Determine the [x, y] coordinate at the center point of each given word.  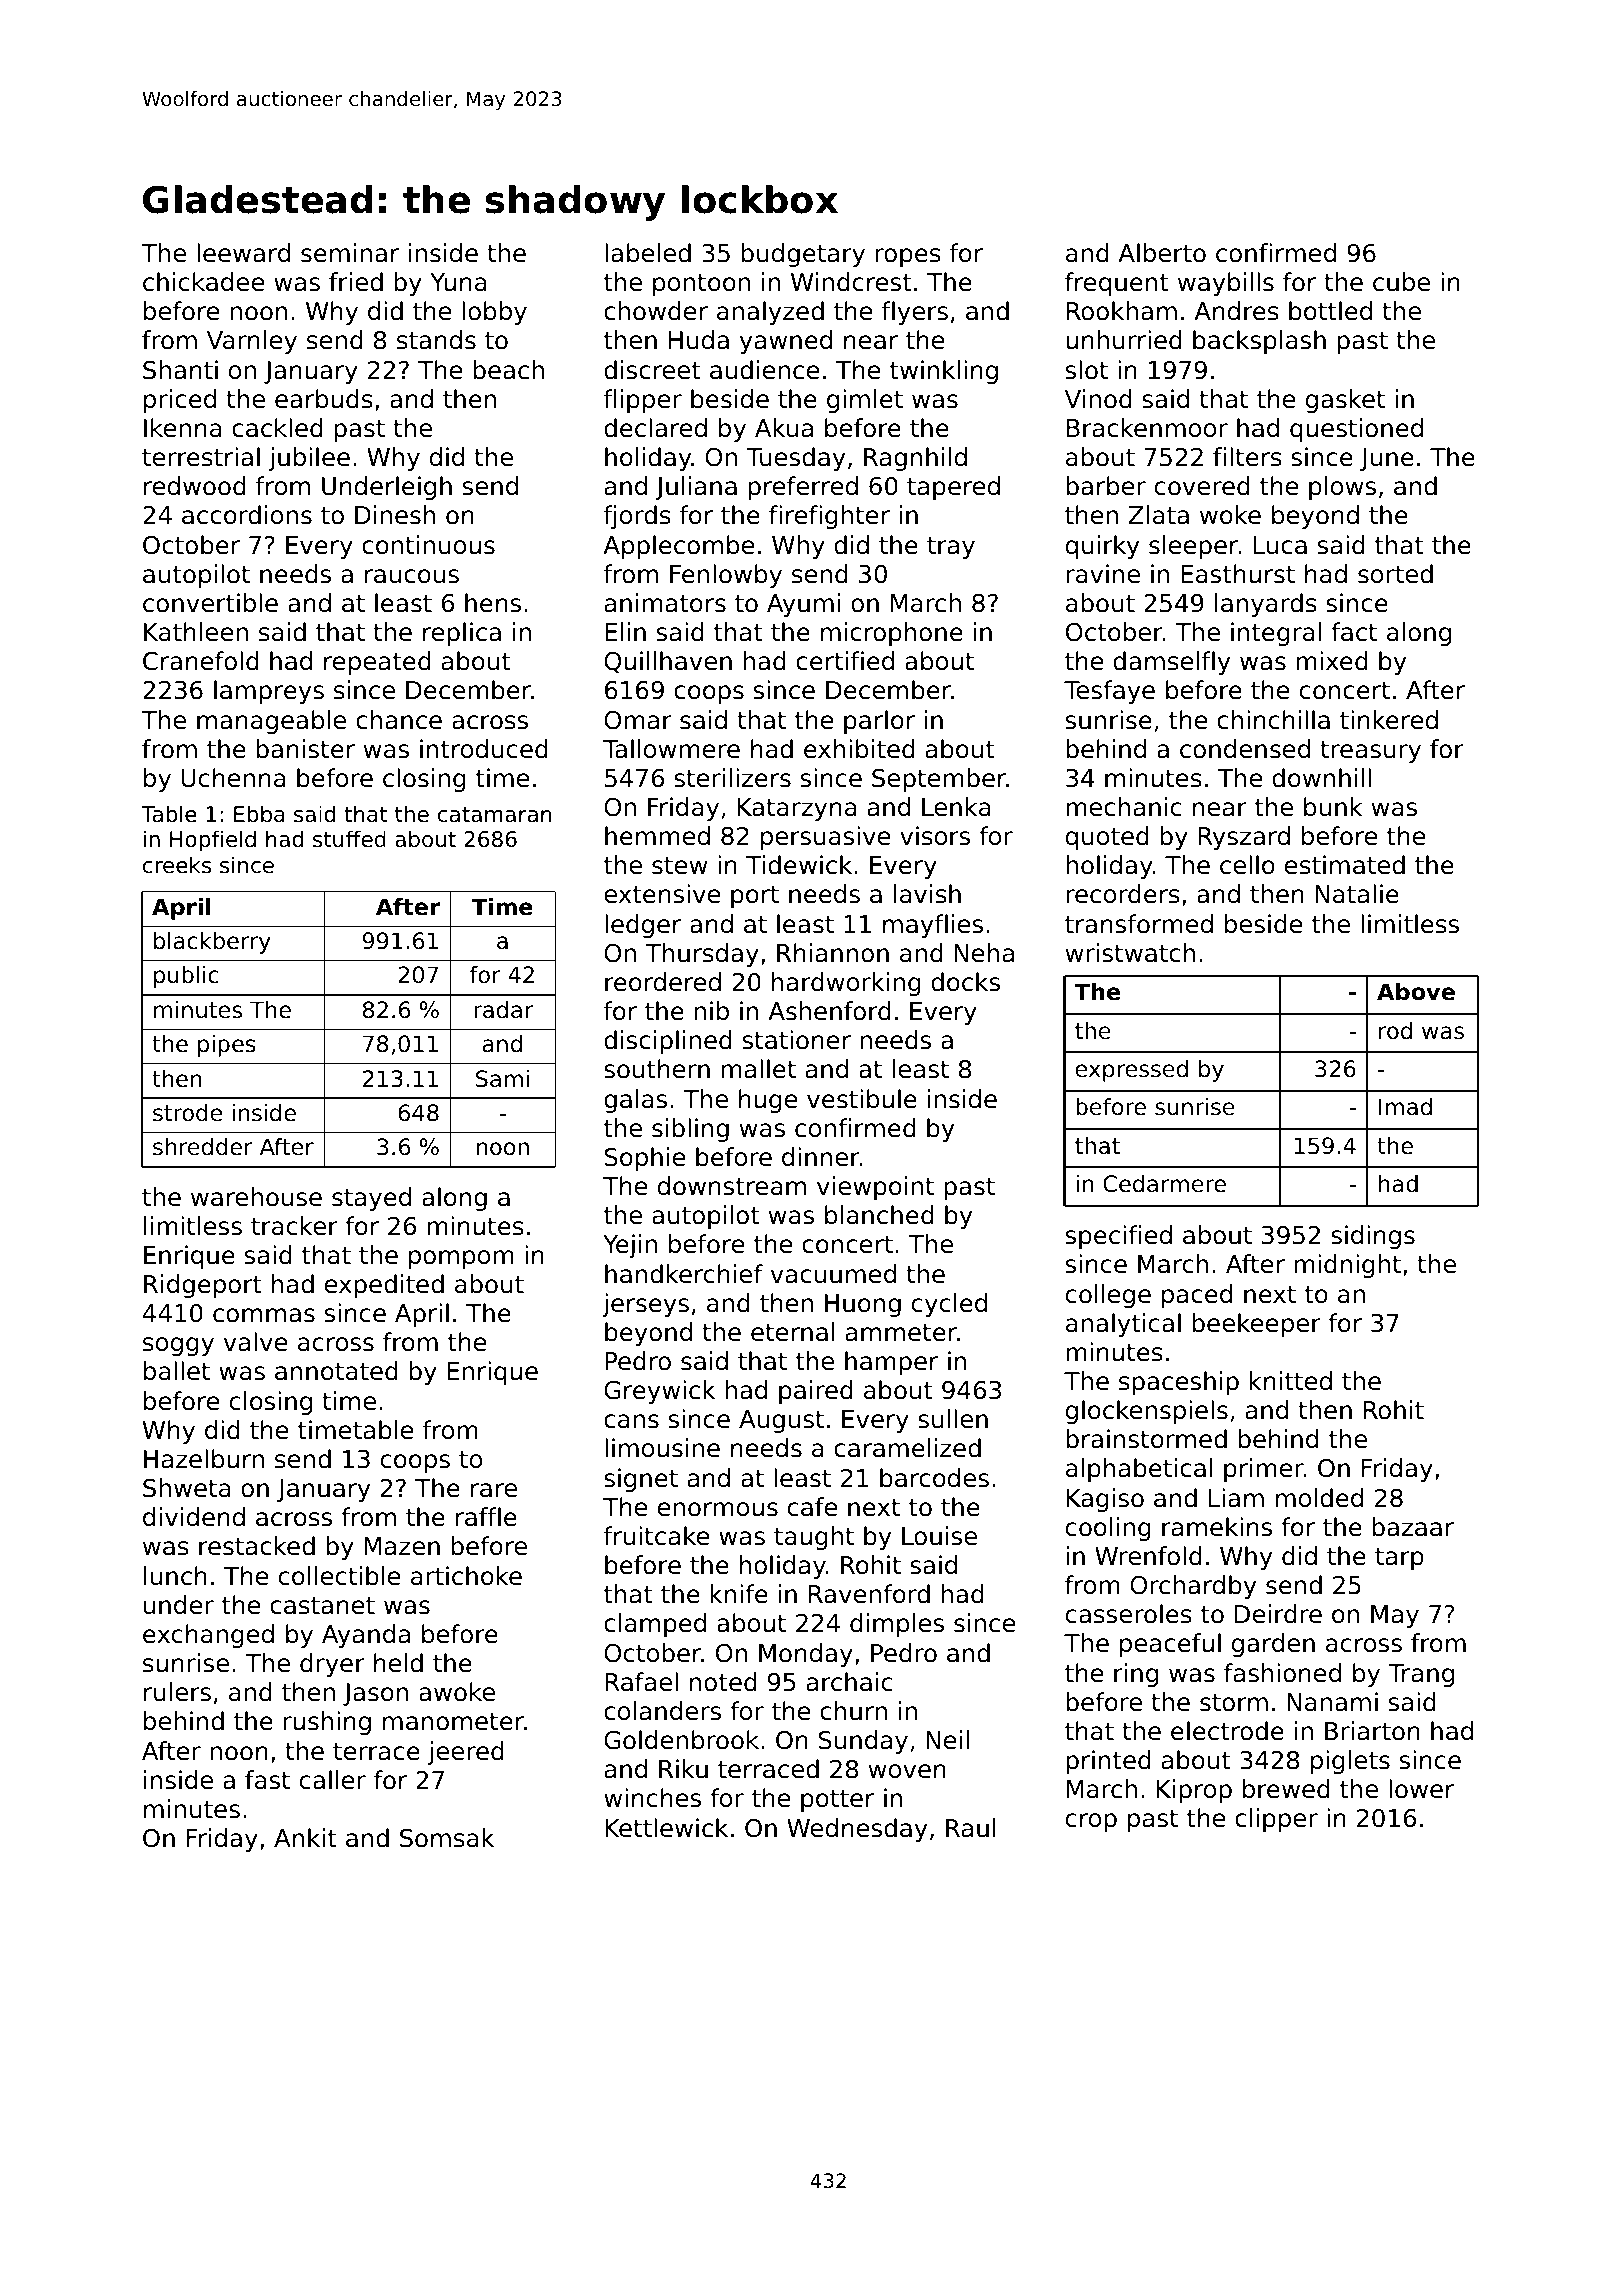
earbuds [324, 399]
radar [503, 1010]
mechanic [1124, 807]
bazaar [1413, 1527]
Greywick [659, 1392]
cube [1401, 282]
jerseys [646, 1305]
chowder [656, 311]
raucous [412, 576]
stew [680, 866]
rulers [177, 1692]
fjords [637, 517]
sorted [1395, 574]
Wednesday [857, 1830]
